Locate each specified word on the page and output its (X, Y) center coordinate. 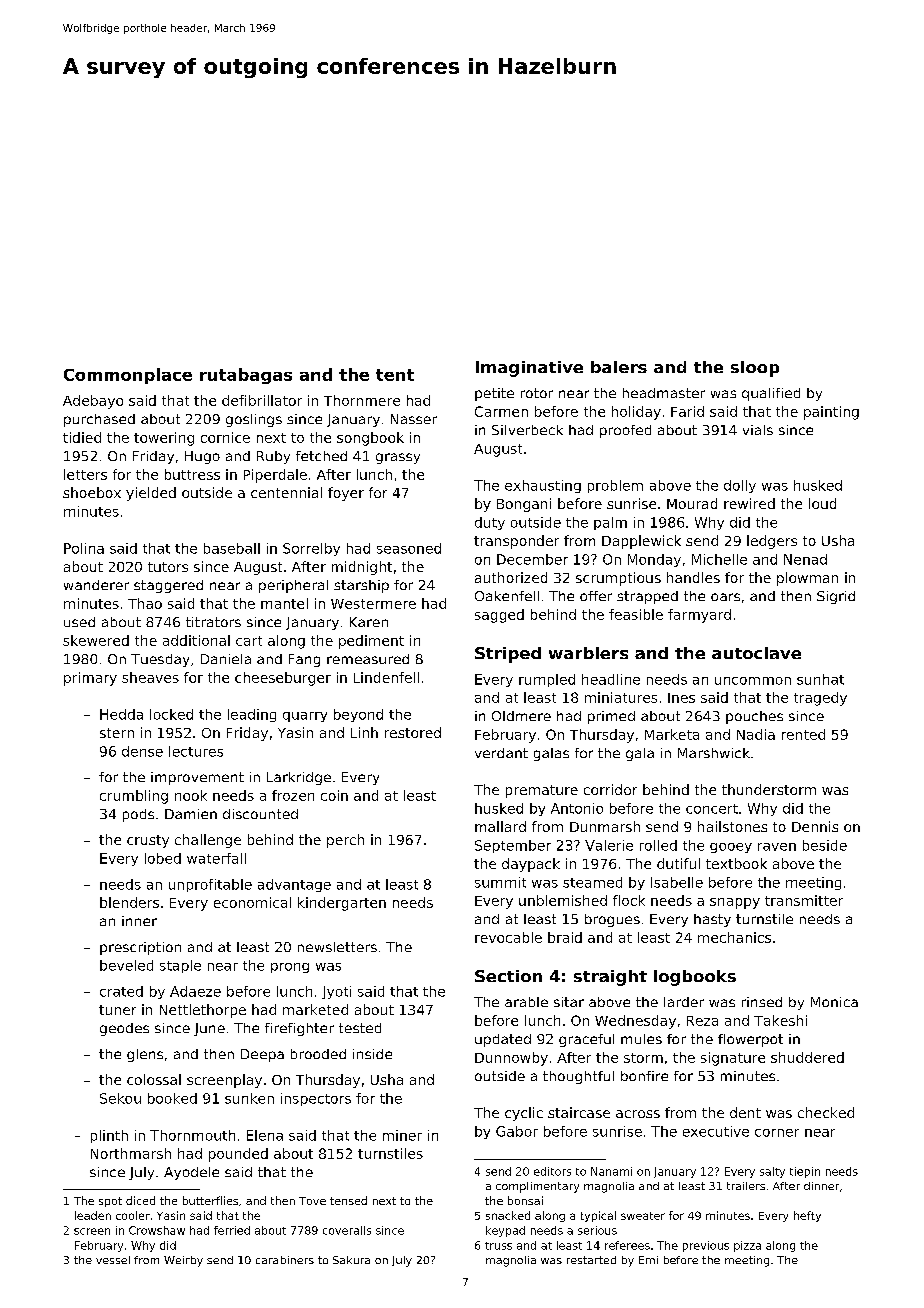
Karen (369, 622)
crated (121, 991)
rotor (537, 393)
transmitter (804, 900)
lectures (196, 751)
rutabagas (246, 376)
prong (290, 968)
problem (615, 486)
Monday (654, 560)
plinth (109, 1136)
